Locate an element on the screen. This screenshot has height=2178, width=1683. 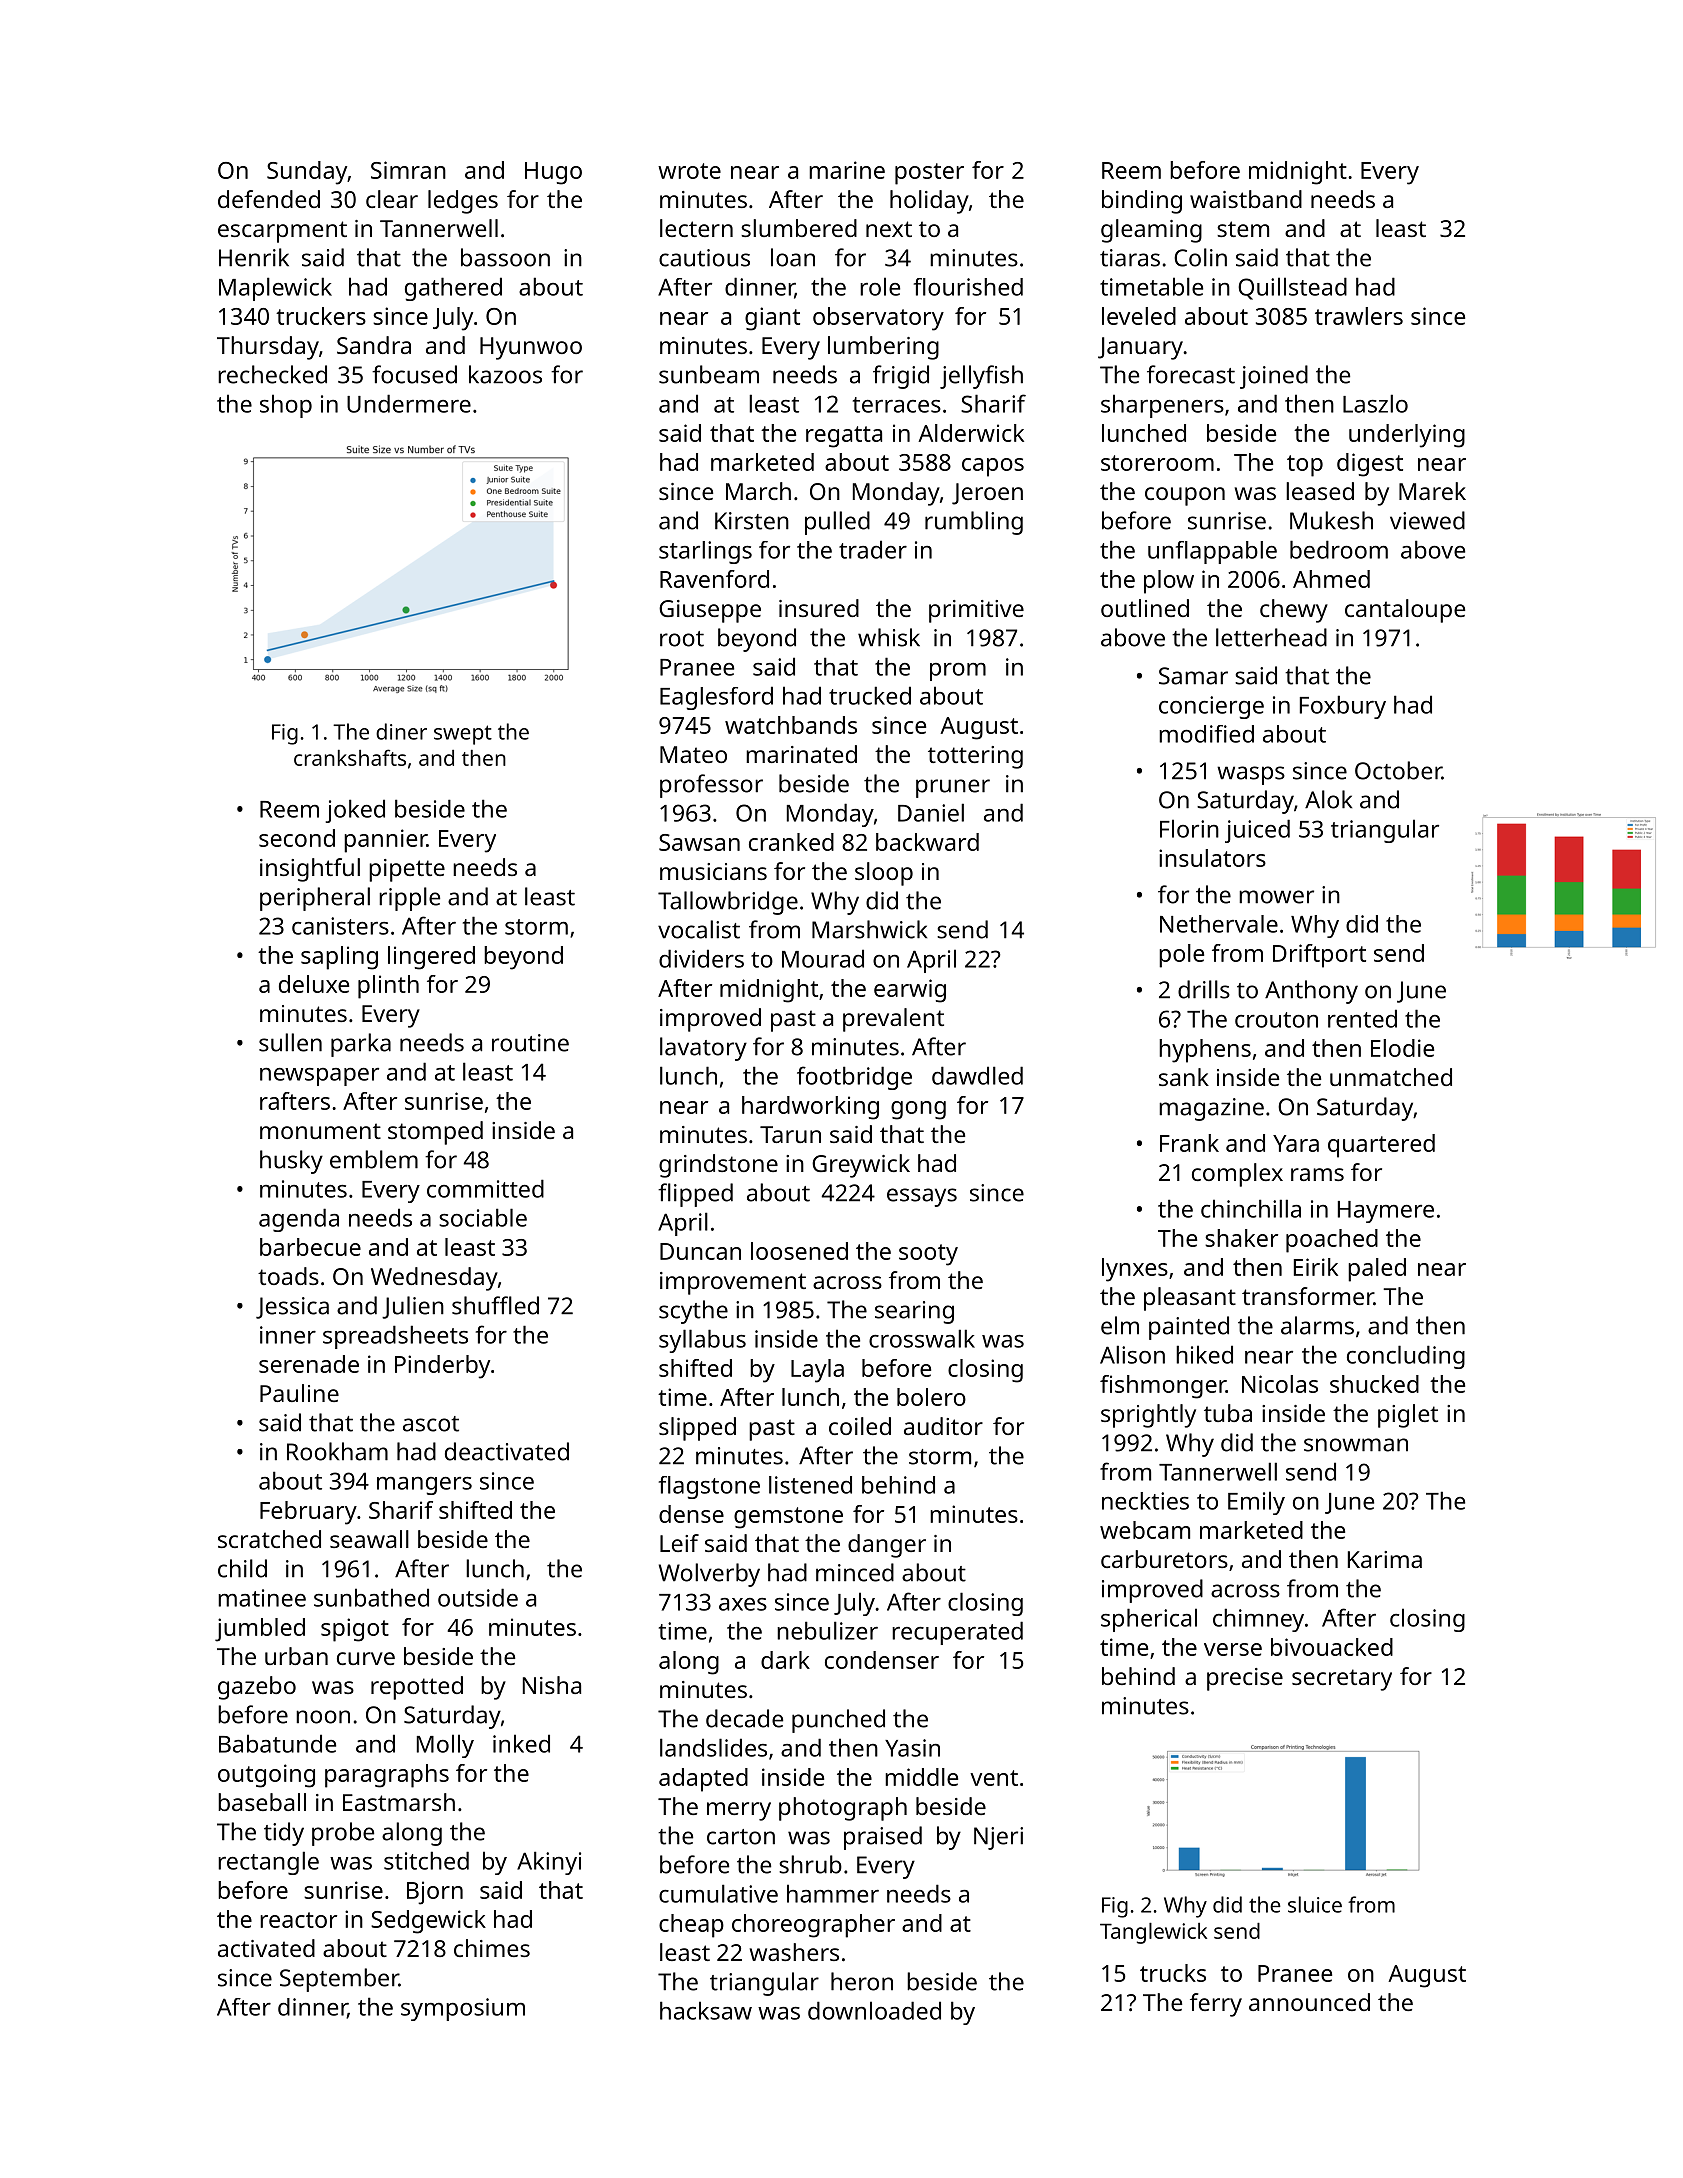
flipped is located at coordinates (695, 1195).
